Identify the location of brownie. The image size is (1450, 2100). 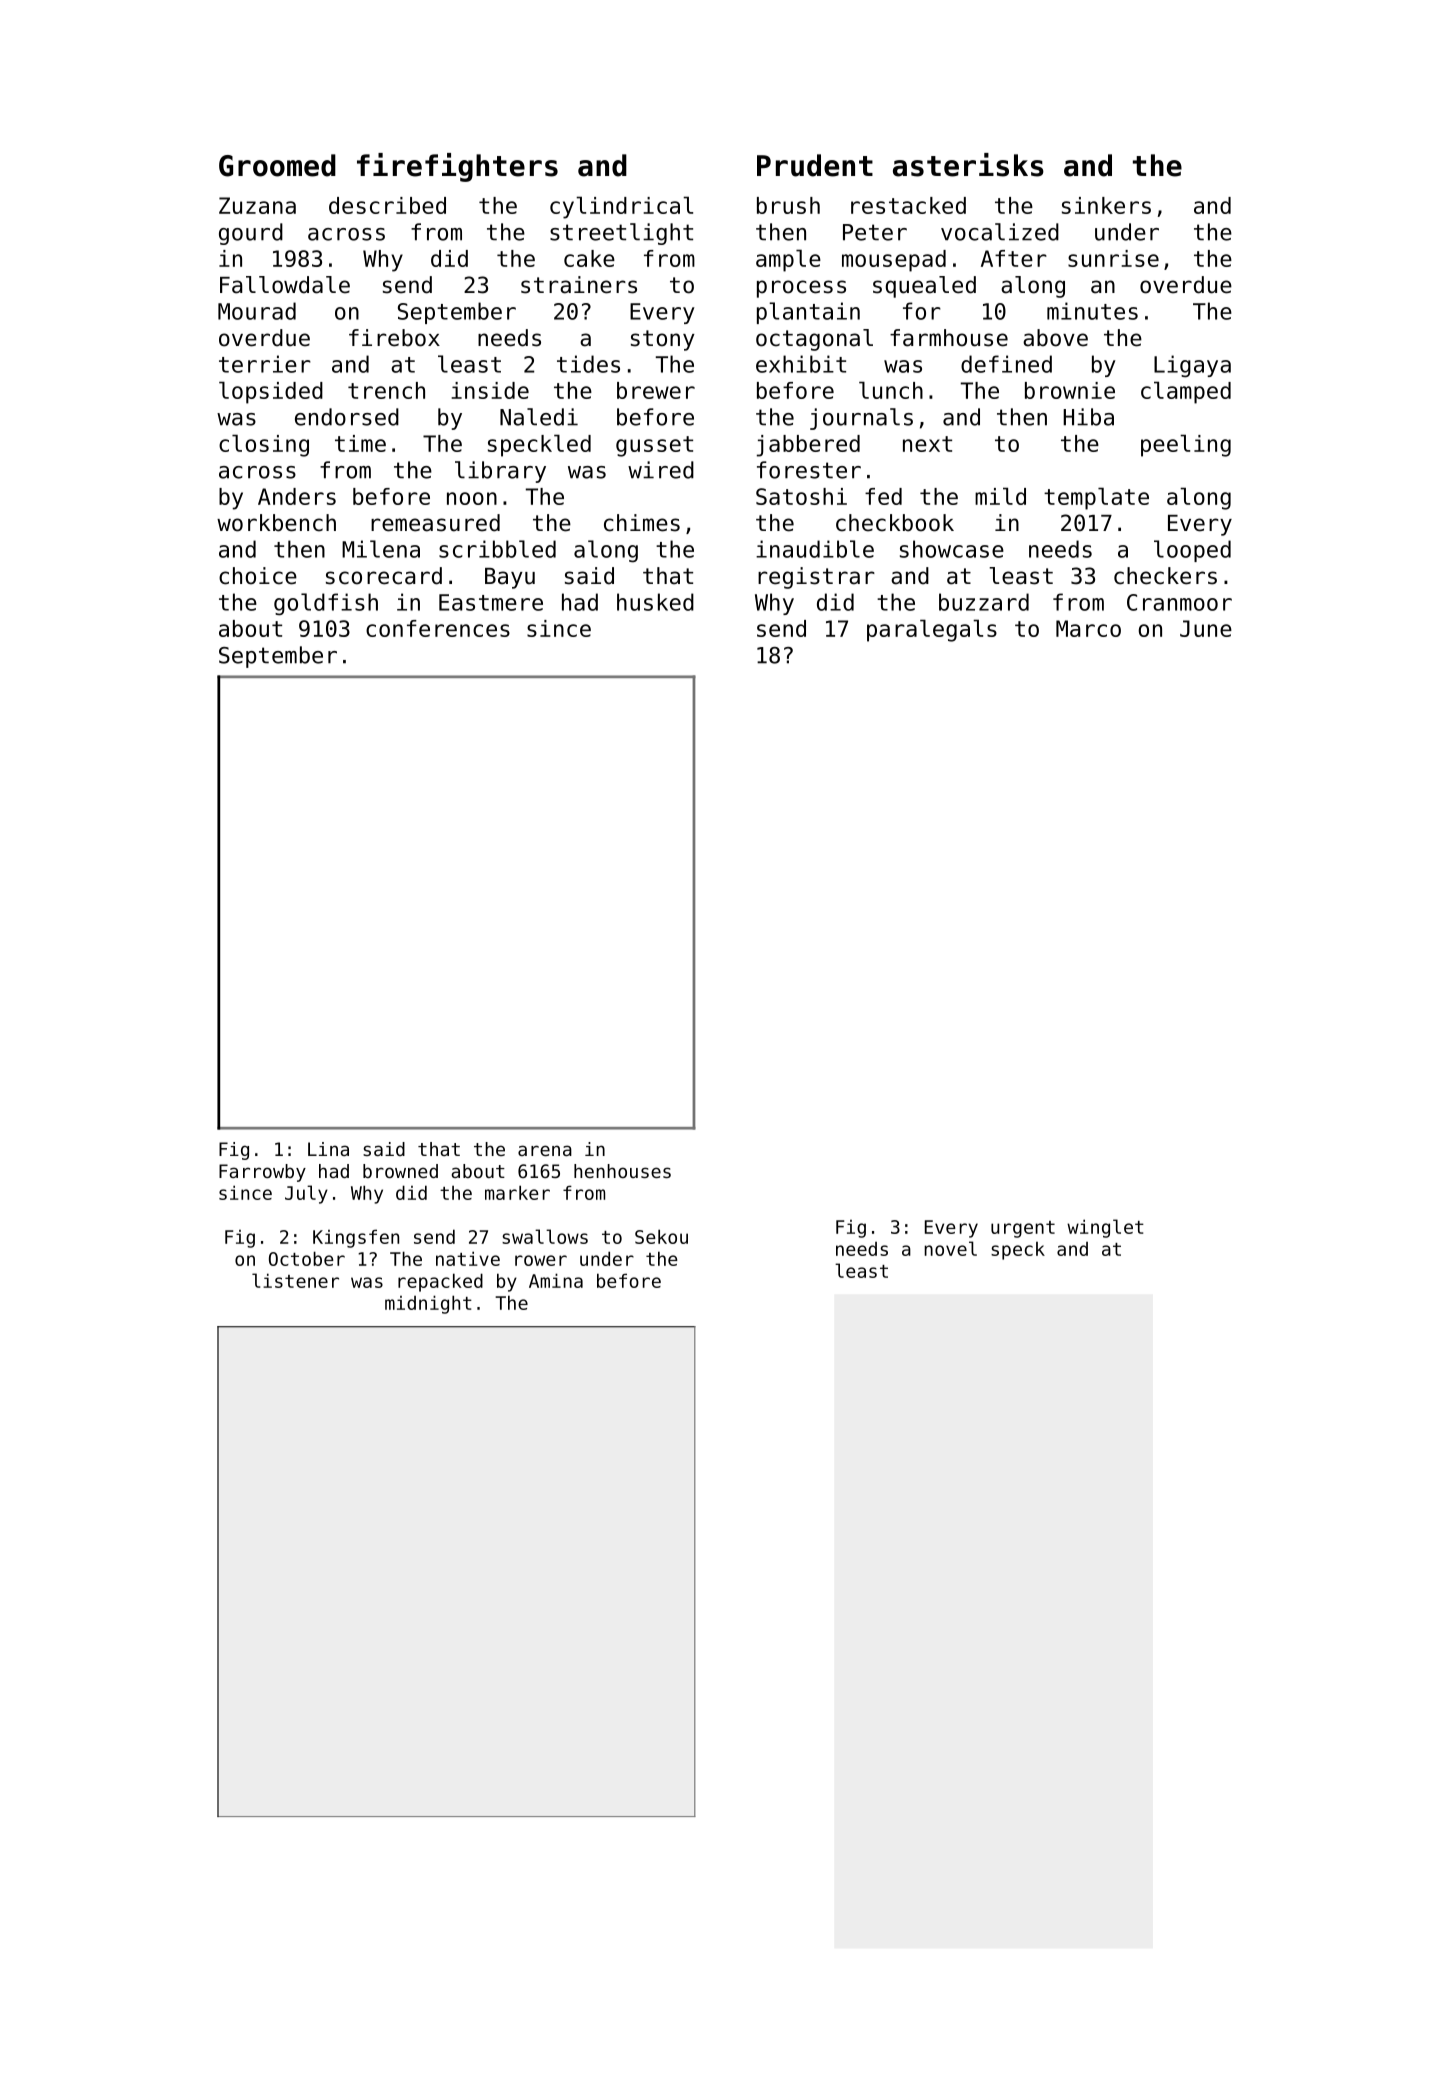
(1070, 390).
